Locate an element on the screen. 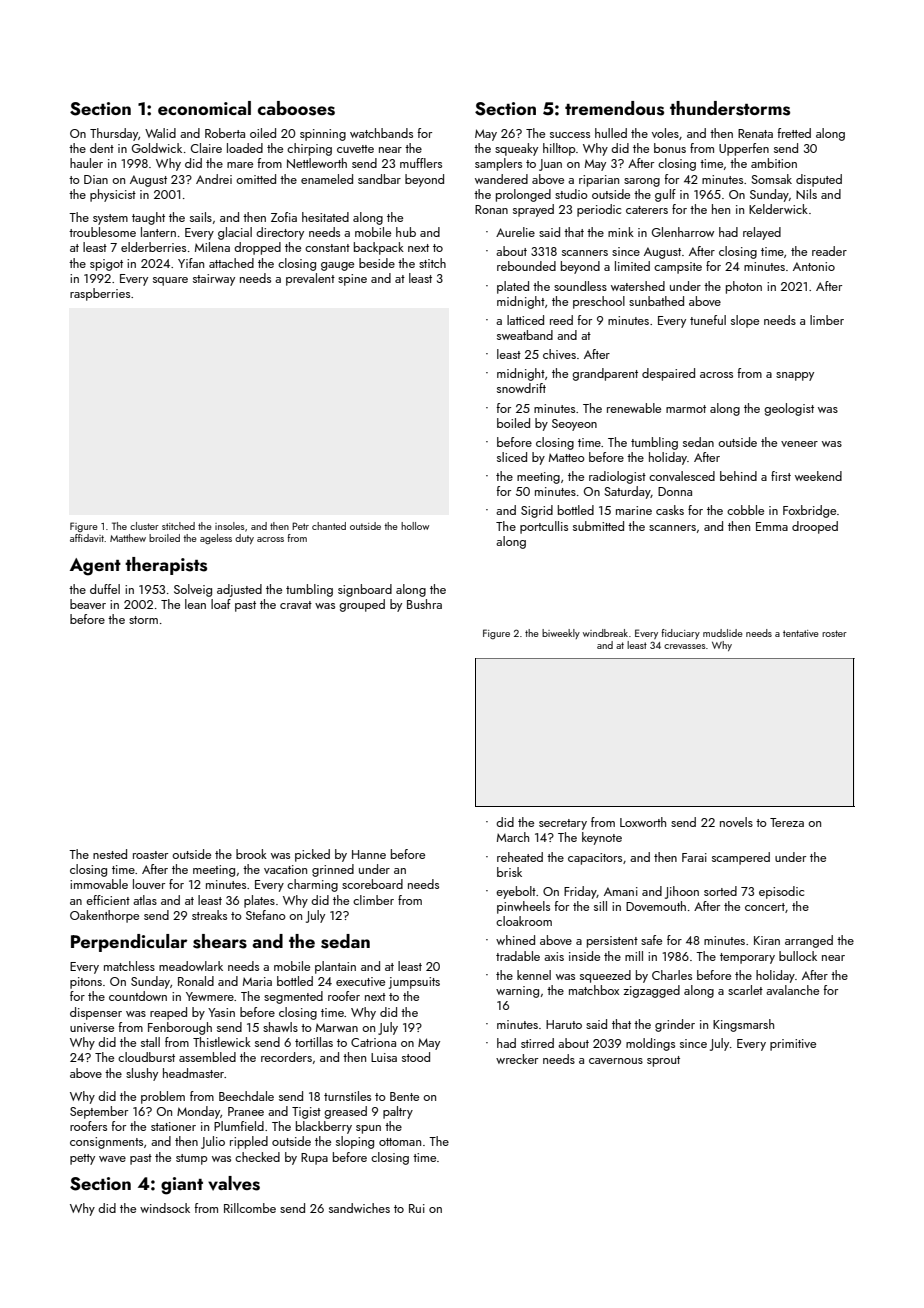 This screenshot has height=1308, width=924. Hanne is located at coordinates (369, 854).
